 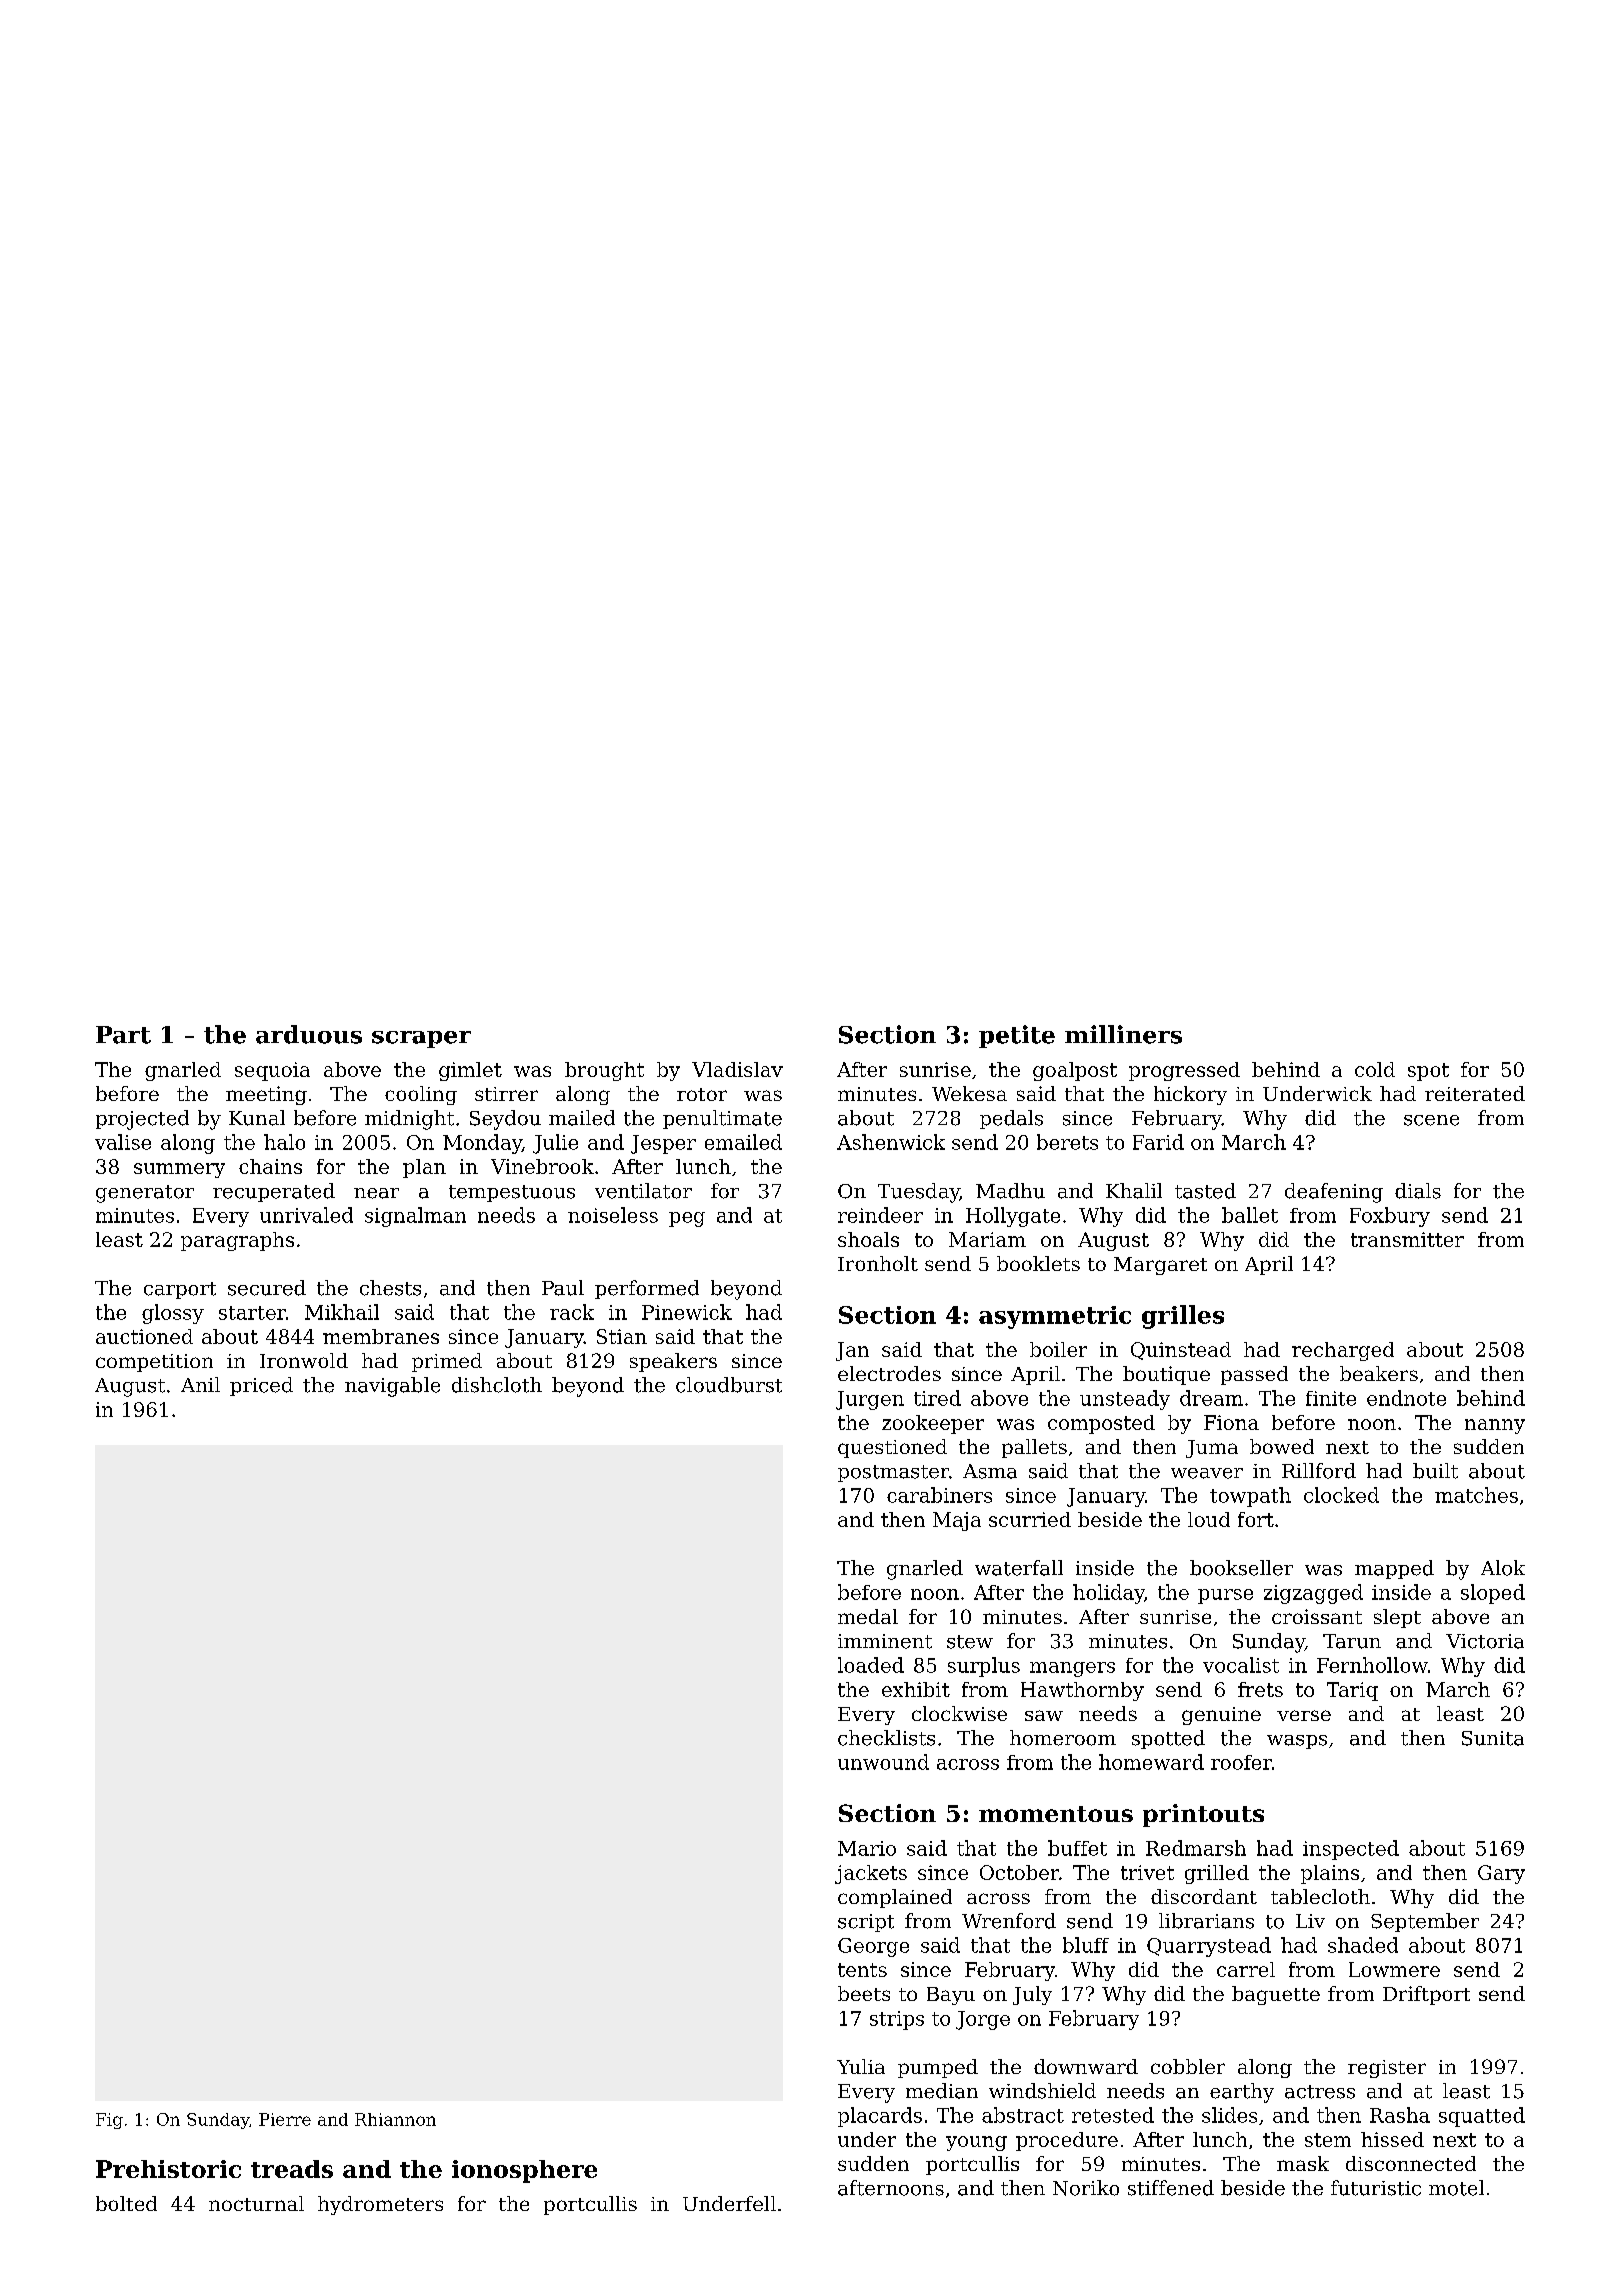 I want to click on holiday, so click(x=1108, y=1594).
